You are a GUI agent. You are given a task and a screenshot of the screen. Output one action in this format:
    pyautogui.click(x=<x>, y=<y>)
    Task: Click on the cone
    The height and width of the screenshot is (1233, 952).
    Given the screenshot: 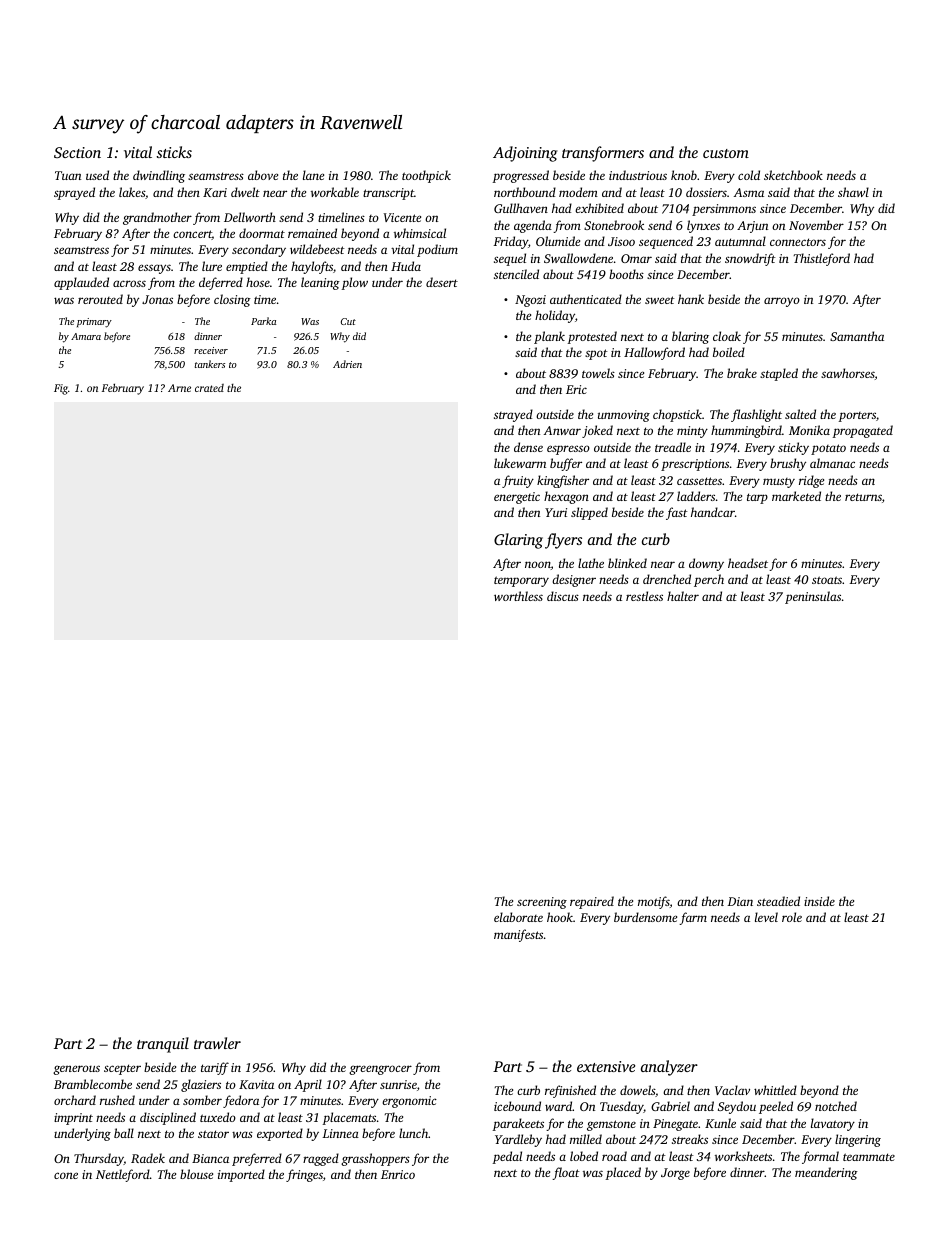 What is the action you would take?
    pyautogui.click(x=66, y=1175)
